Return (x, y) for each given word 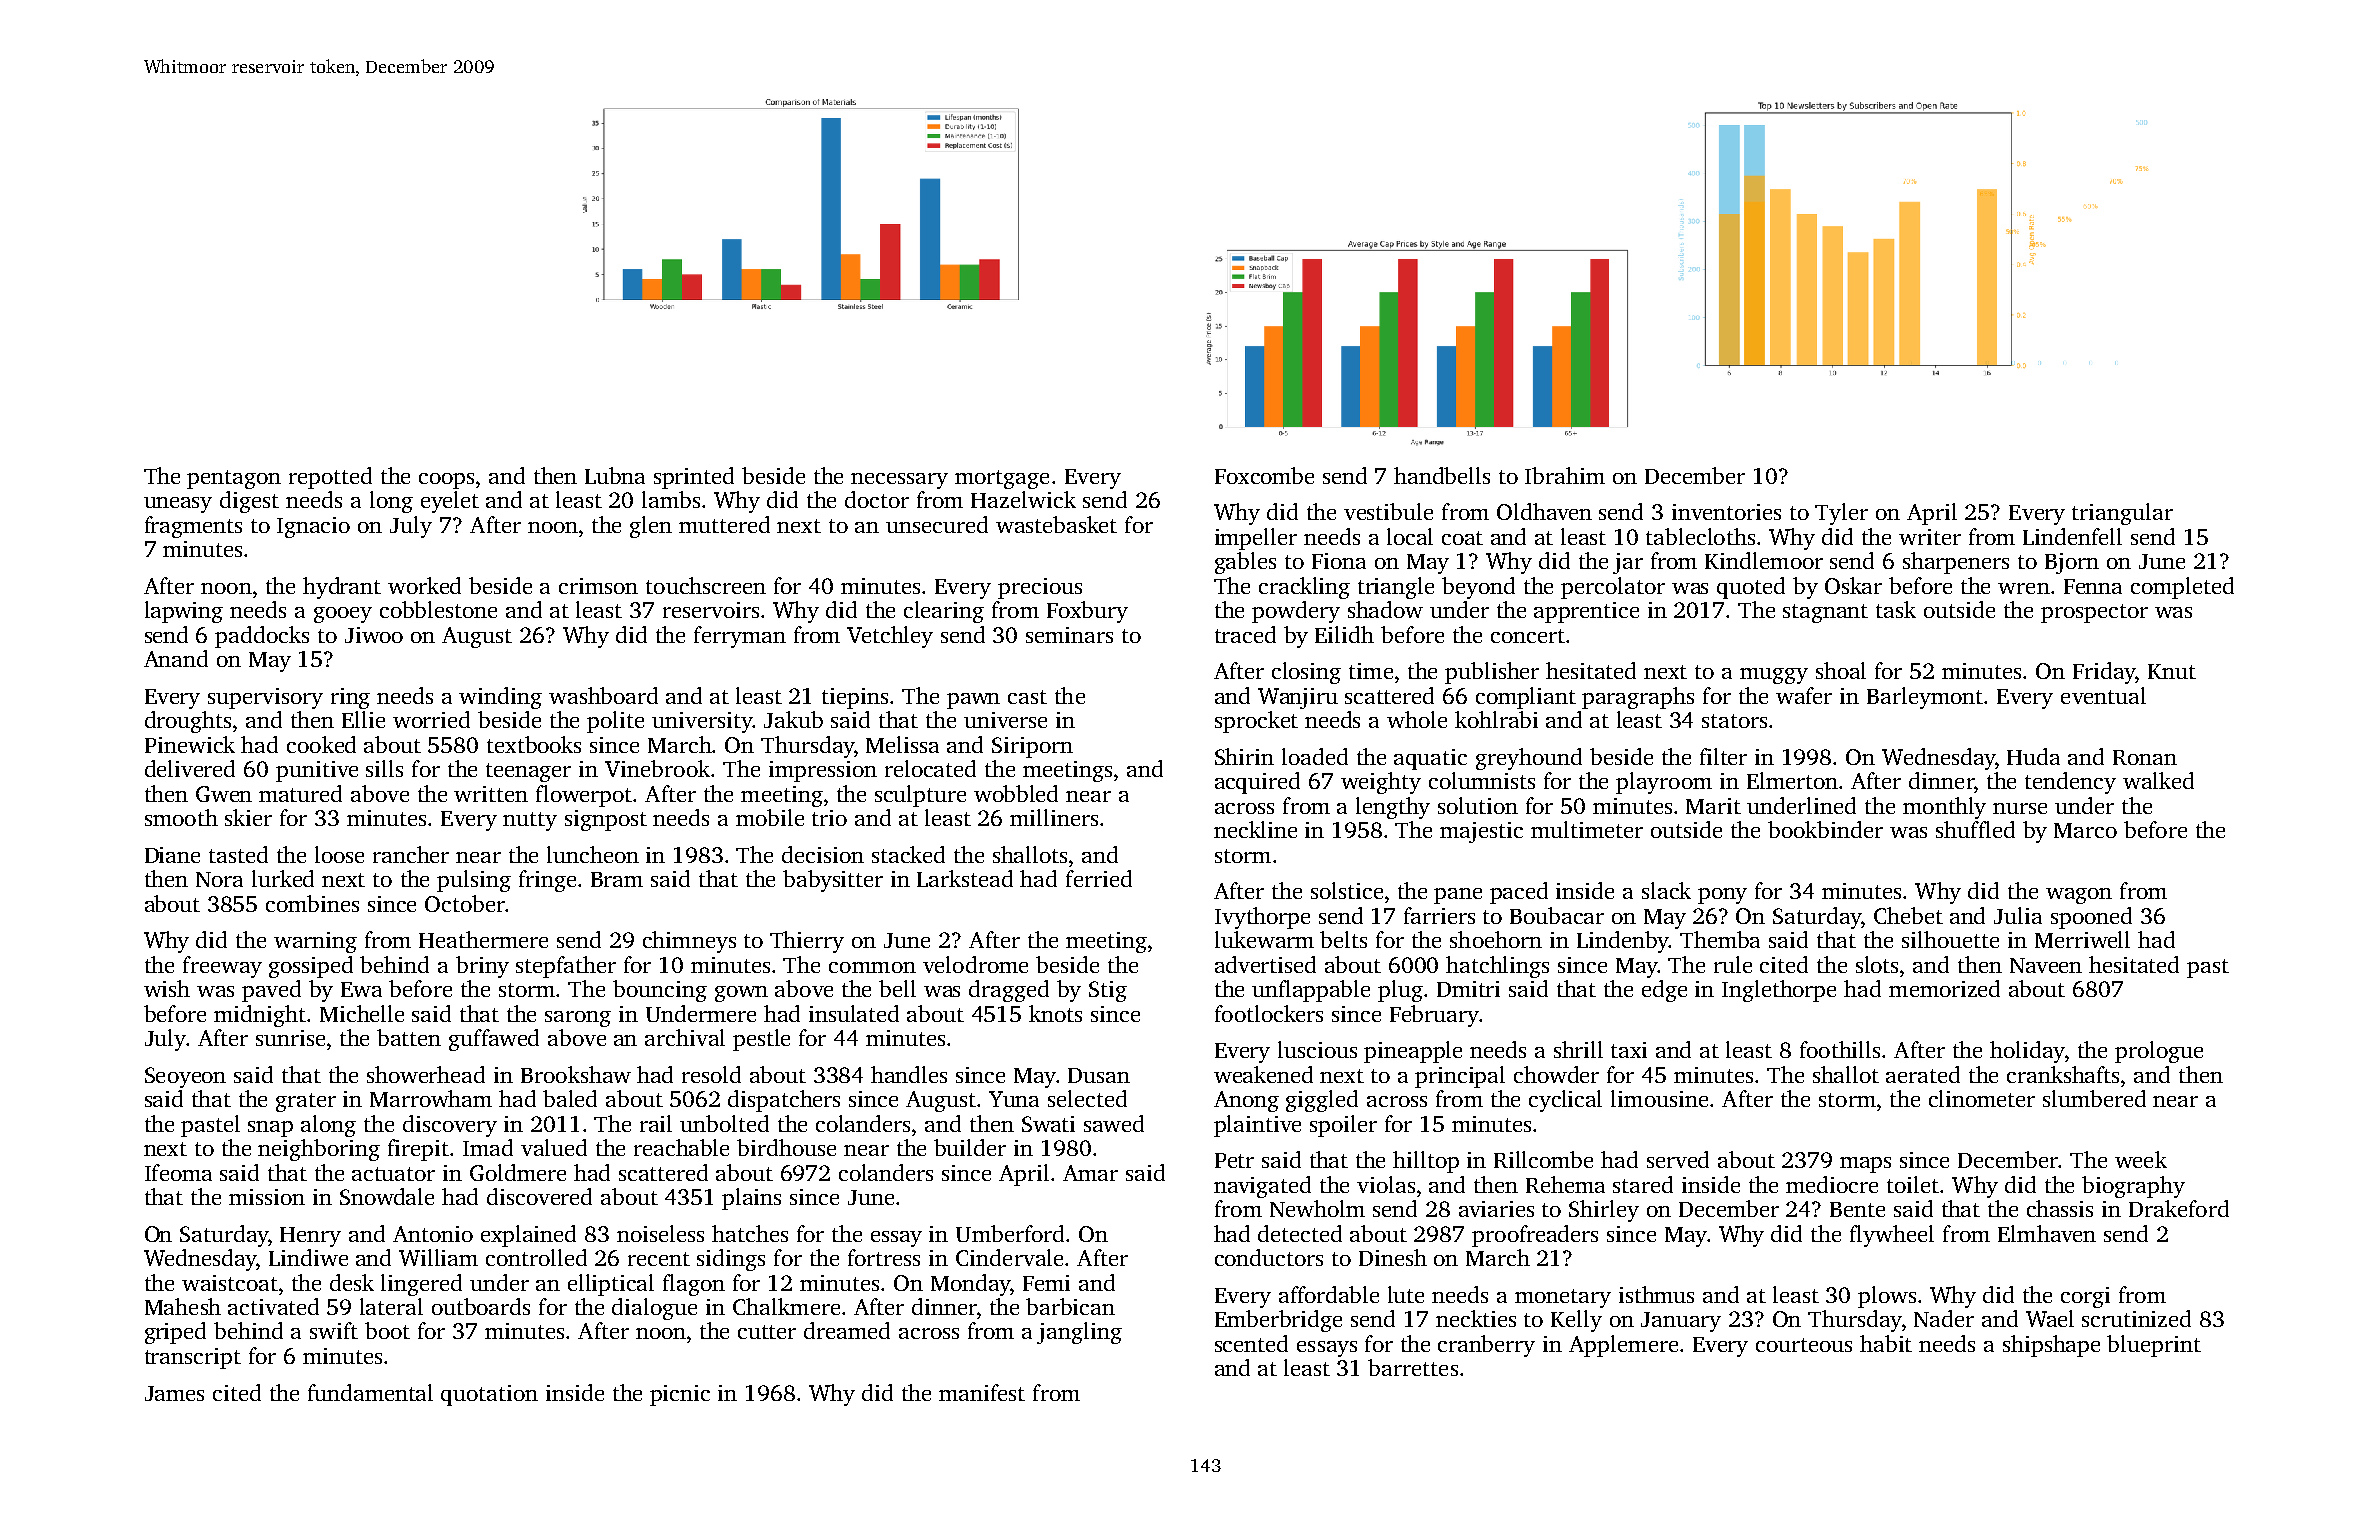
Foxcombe (1264, 475)
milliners (1054, 817)
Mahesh (183, 1306)
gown (741, 994)
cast (1027, 697)
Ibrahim (1565, 475)
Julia (2018, 915)
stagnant (1825, 613)
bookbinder (1825, 829)
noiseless (660, 1233)
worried (431, 719)
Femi (1046, 1283)
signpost (606, 820)
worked (424, 585)
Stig (1108, 991)
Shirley (1604, 1211)
